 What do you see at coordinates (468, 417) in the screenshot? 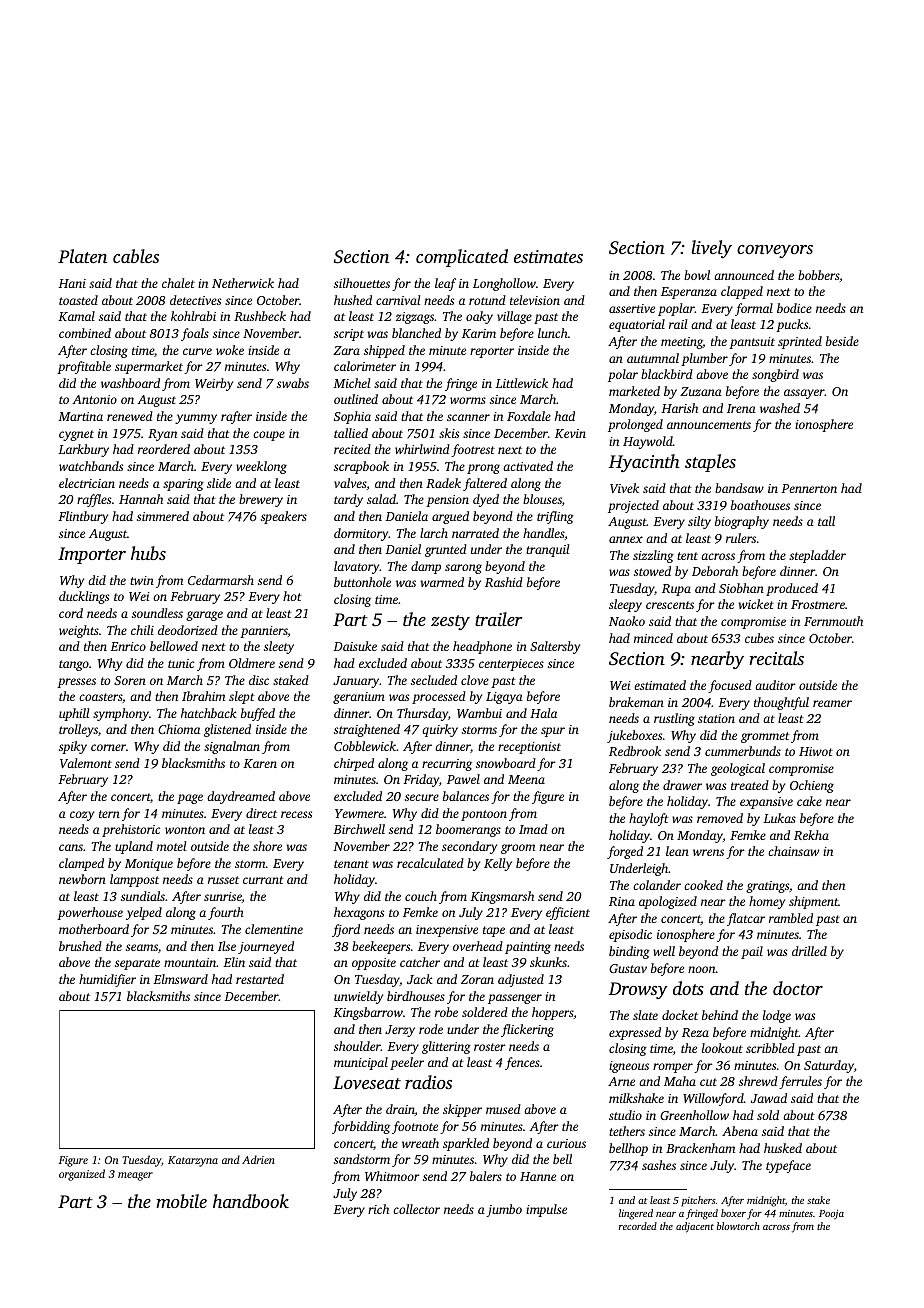
I see `scanner` at bounding box center [468, 417].
